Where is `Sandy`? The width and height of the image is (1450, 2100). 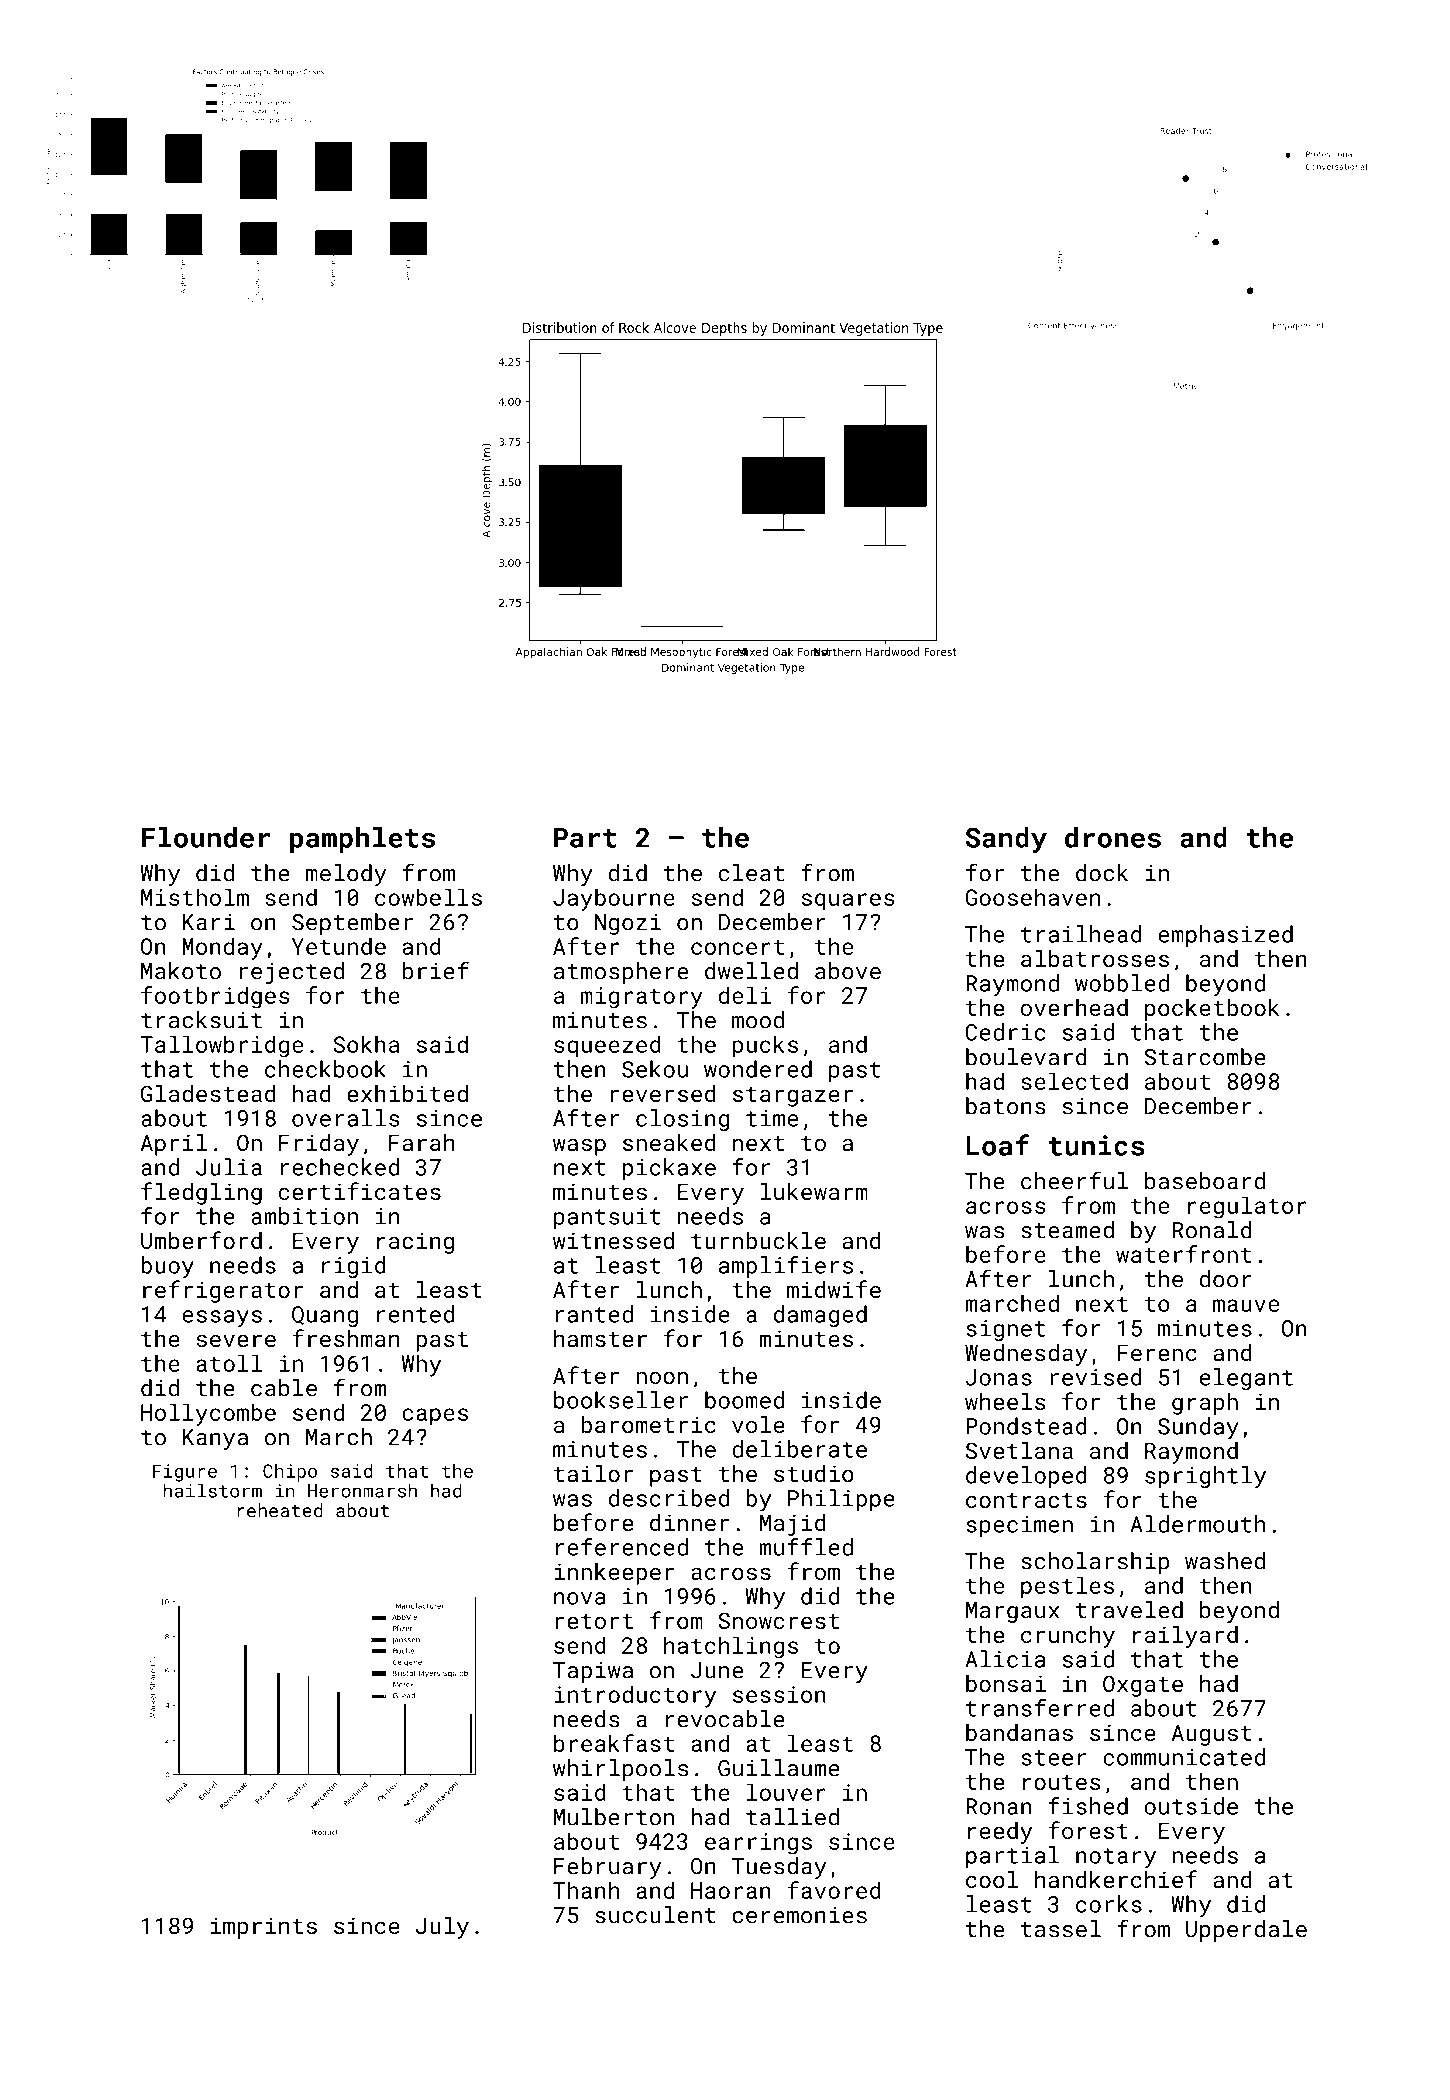 Sandy is located at coordinates (1006, 840).
